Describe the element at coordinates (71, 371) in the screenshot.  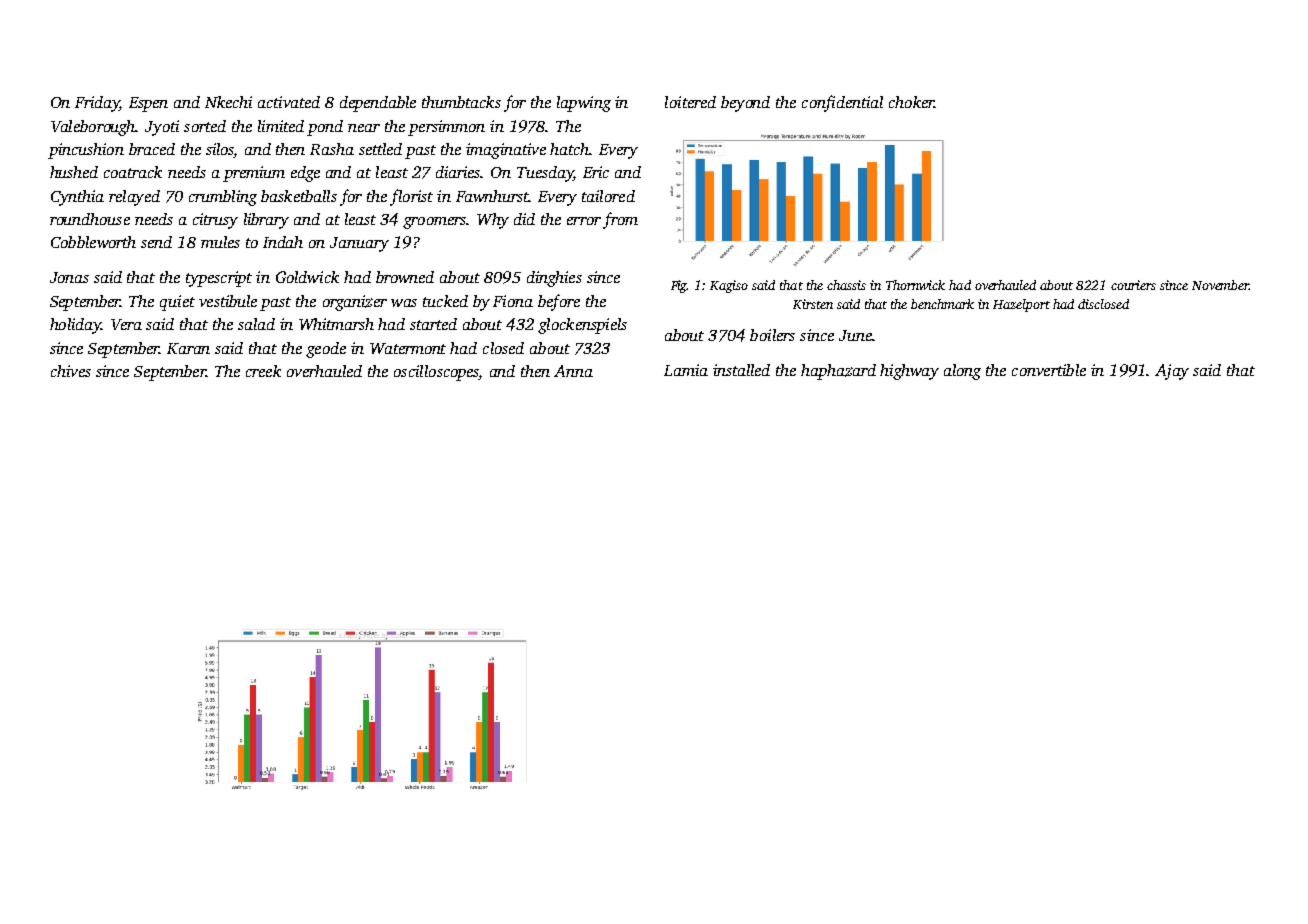
I see `chives` at that location.
